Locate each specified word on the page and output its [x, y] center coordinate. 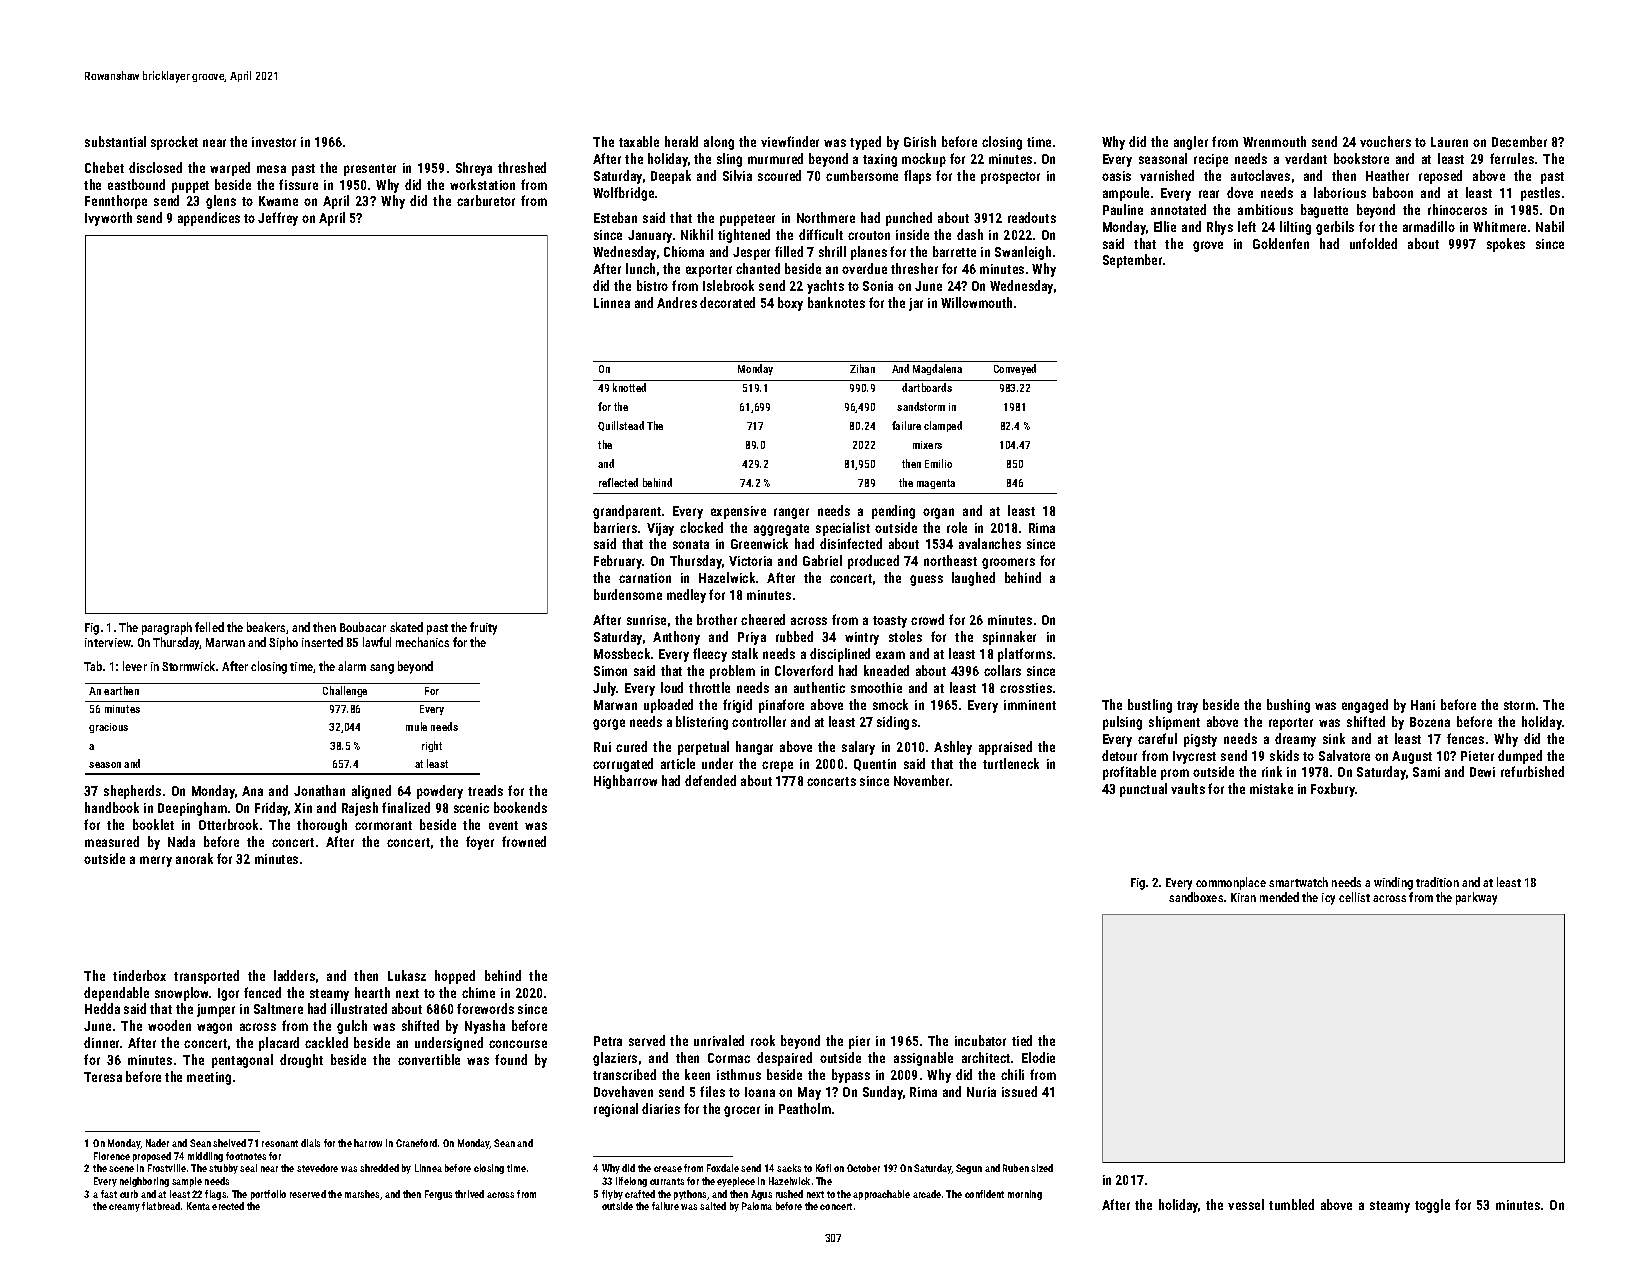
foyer [480, 843]
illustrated [359, 1008]
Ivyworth [108, 219]
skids [1284, 755]
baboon [1393, 192]
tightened [744, 236]
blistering [702, 723]
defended [710, 780]
